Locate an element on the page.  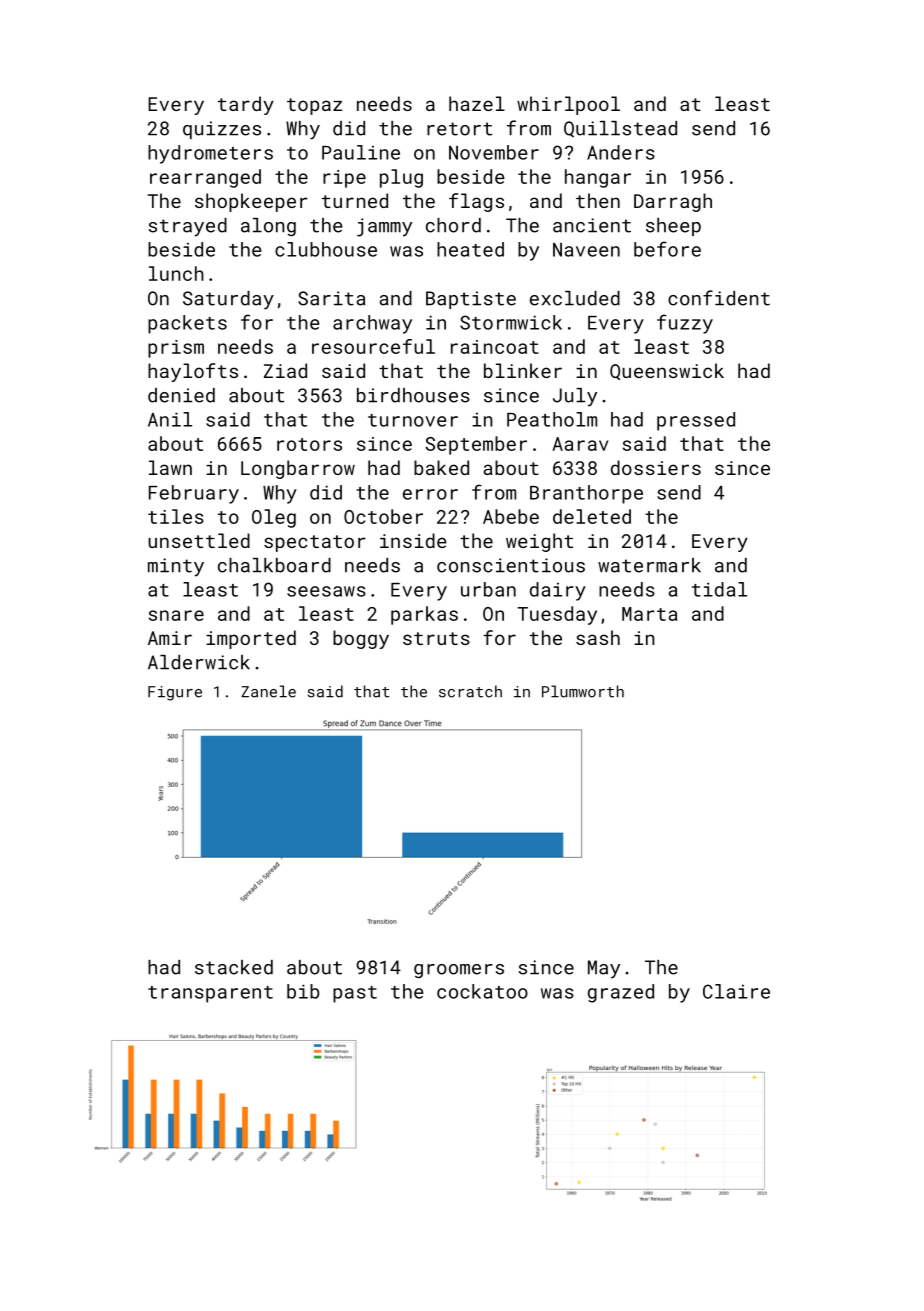
watermark is located at coordinates (649, 565).
